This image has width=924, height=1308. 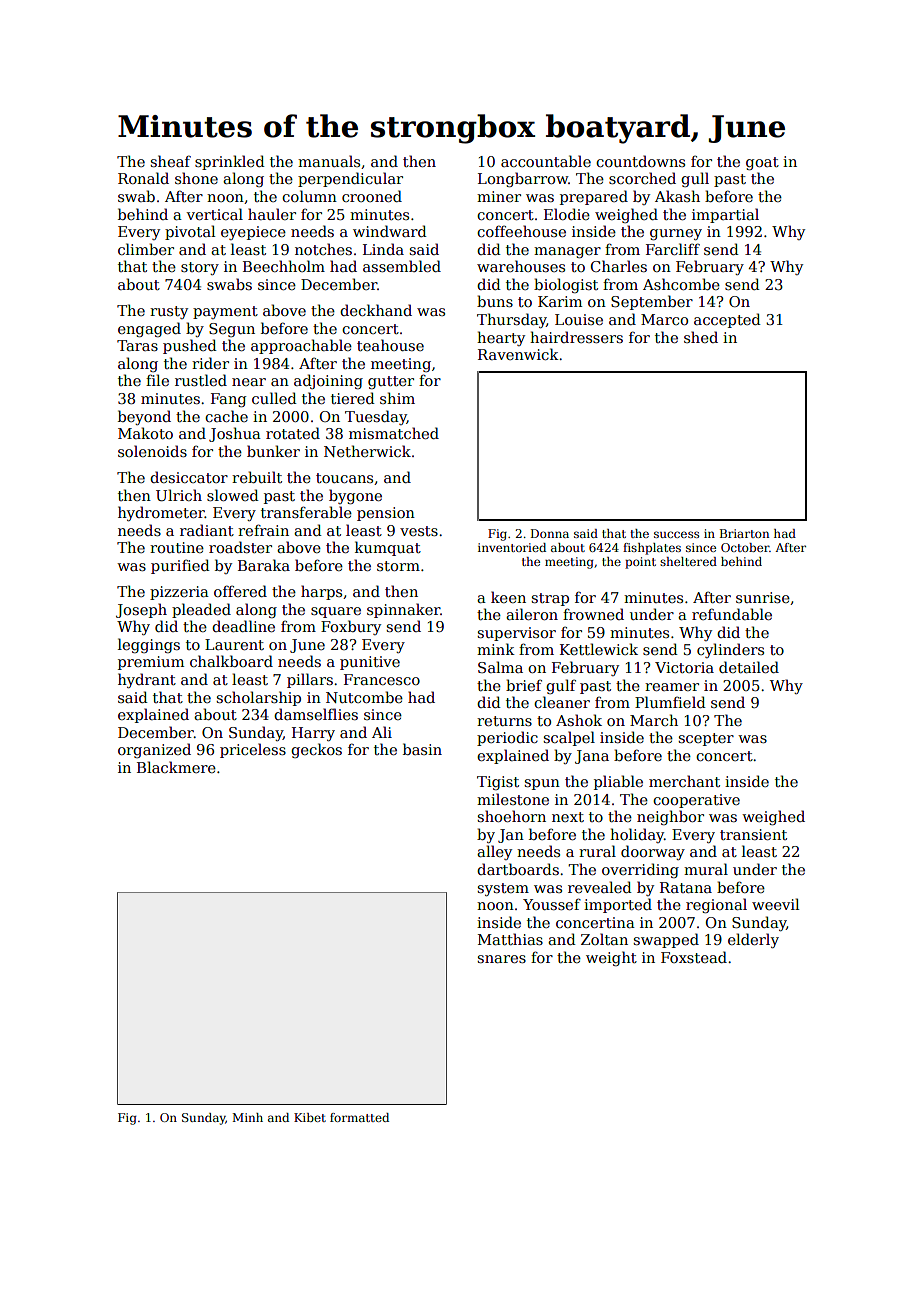 I want to click on formatted, so click(x=359, y=1117).
